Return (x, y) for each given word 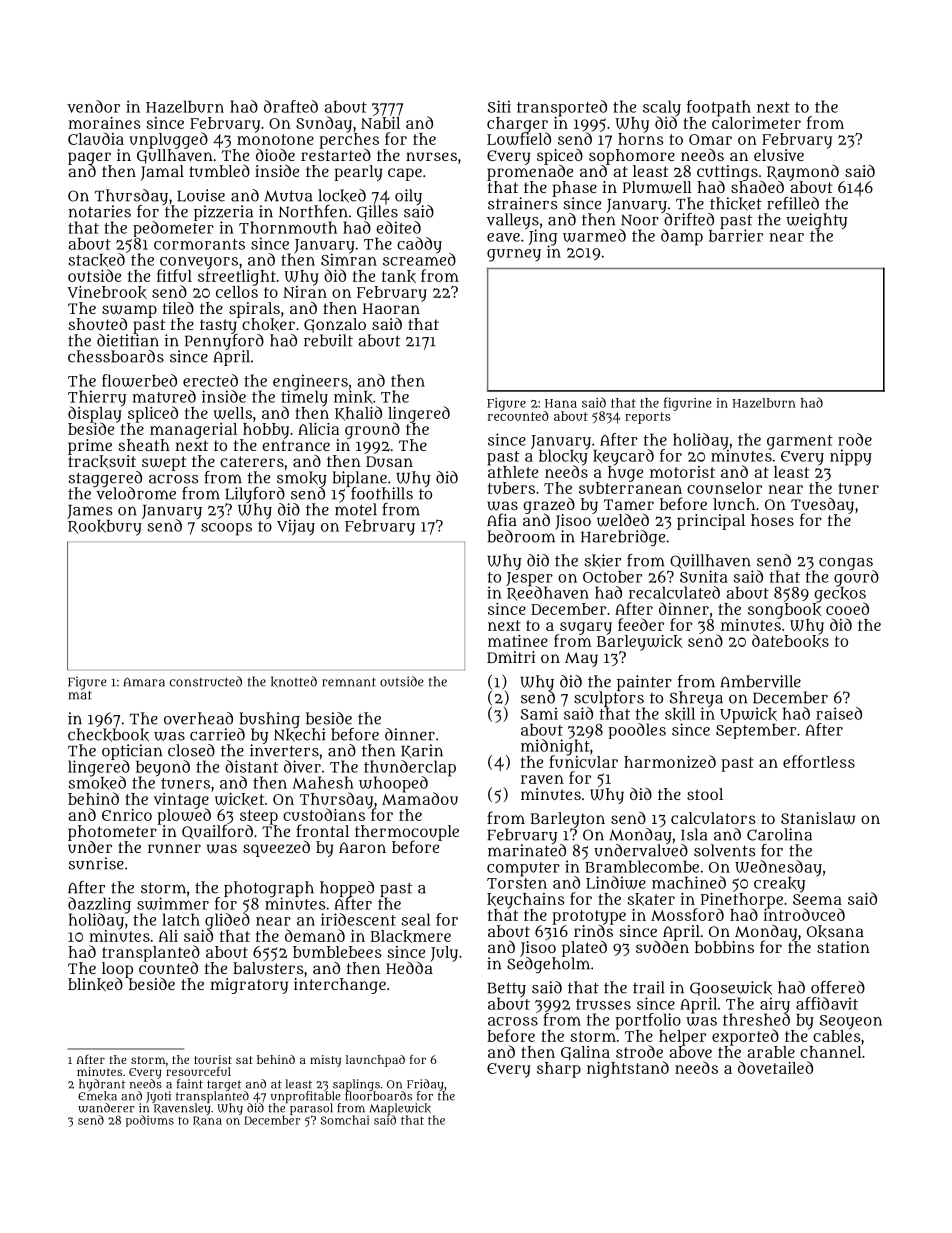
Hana (561, 403)
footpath (719, 108)
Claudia (96, 138)
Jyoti (158, 1097)
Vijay (296, 527)
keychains (526, 901)
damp (682, 237)
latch (181, 919)
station (843, 947)
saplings (356, 1085)
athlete (513, 472)
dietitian (128, 340)
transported (562, 108)
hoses (772, 520)
